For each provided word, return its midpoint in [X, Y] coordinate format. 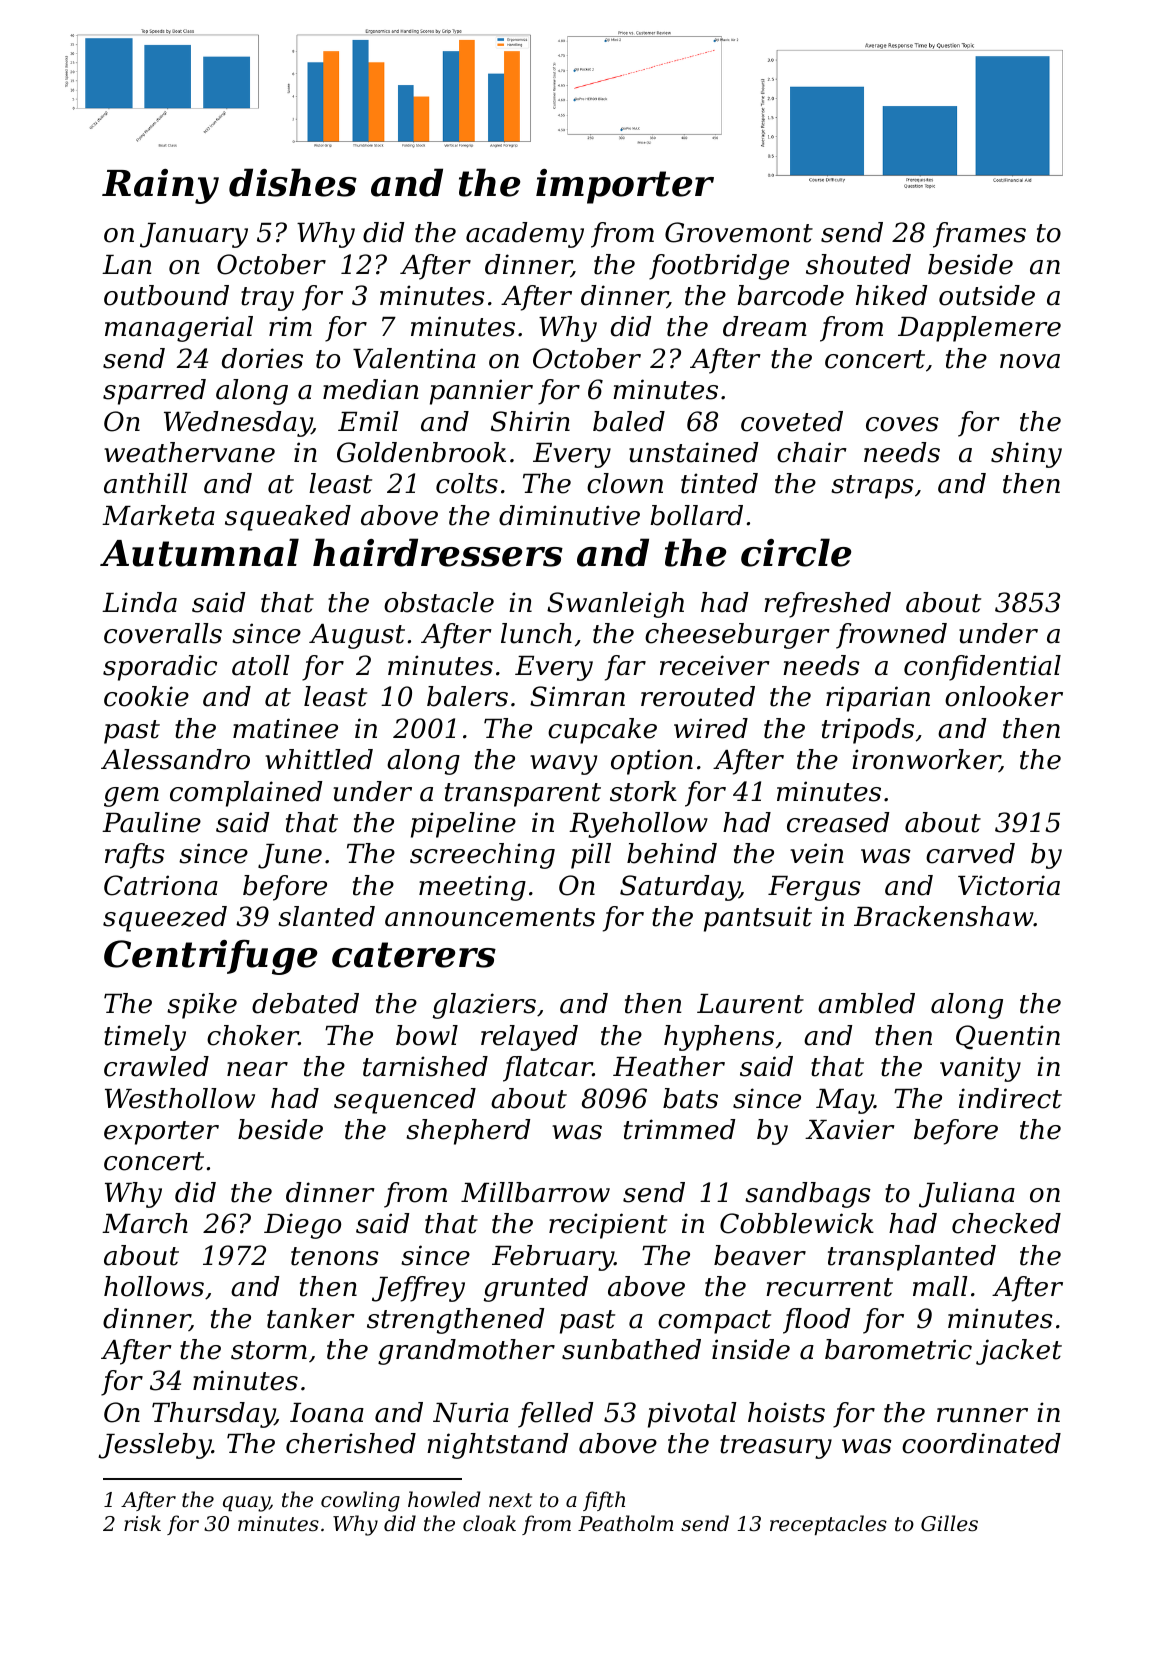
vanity [980, 1069]
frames [979, 235]
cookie [146, 696]
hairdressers [438, 552]
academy [525, 235]
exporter [161, 1133]
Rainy [160, 186]
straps [872, 487]
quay [246, 1504]
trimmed [679, 1129]
